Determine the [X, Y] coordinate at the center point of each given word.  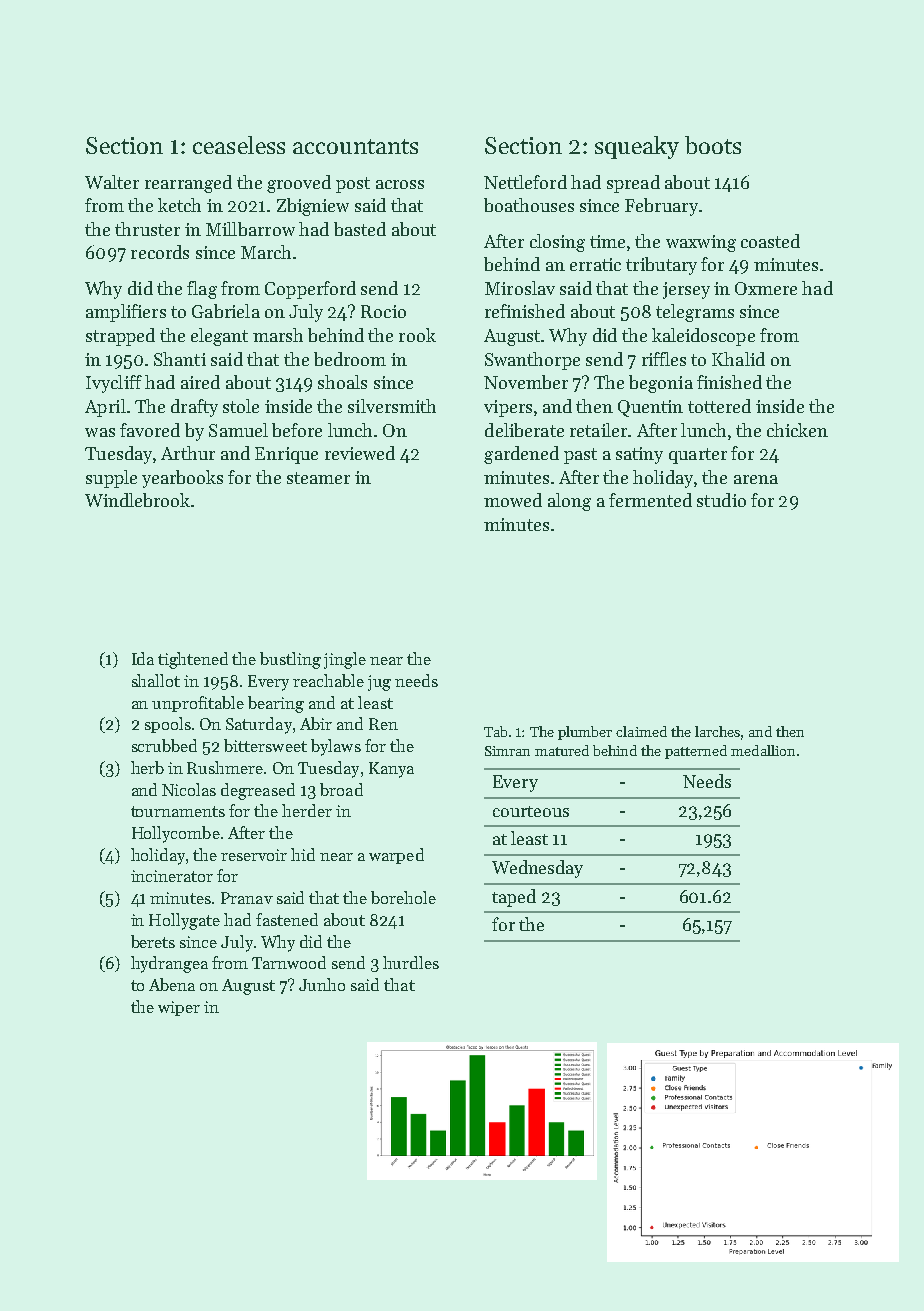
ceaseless [239, 145]
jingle [345, 660]
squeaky [637, 147]
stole [241, 406]
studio [721, 500]
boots [713, 145]
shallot [156, 680]
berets [153, 941]
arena [756, 479]
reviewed [360, 453]
